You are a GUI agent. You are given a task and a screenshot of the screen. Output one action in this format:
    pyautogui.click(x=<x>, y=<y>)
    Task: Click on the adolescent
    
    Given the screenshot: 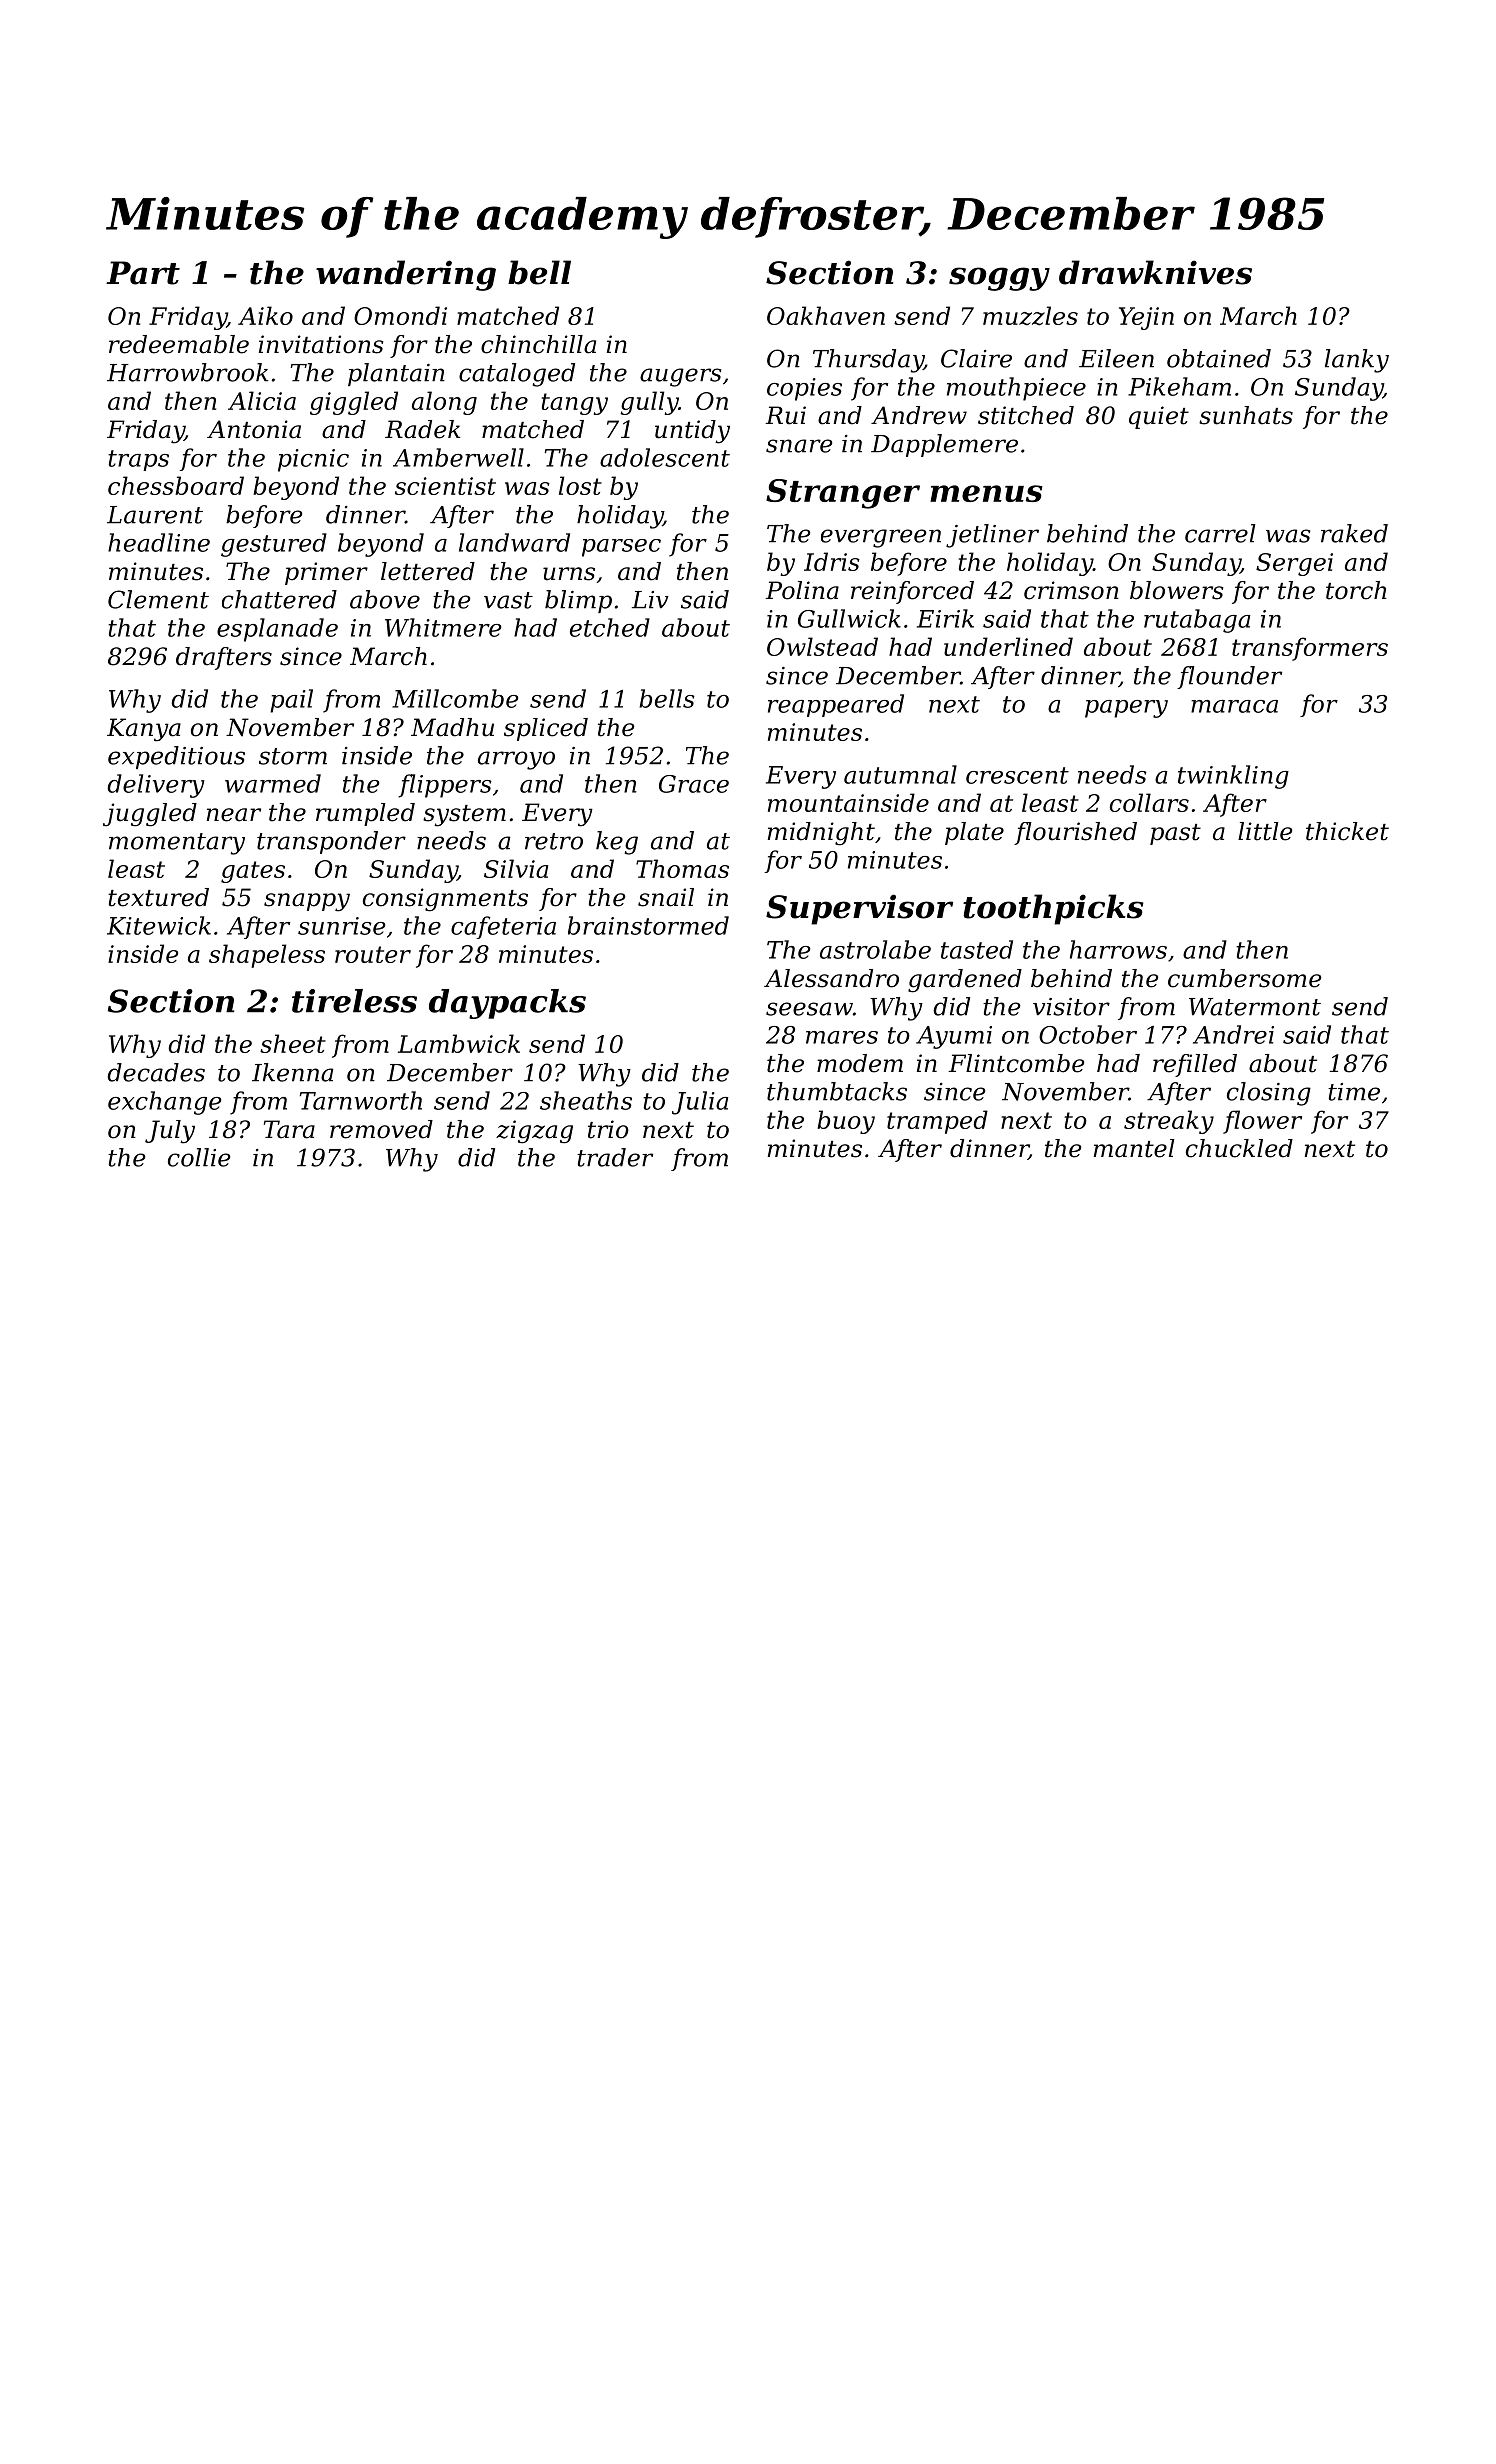 What is the action you would take?
    pyautogui.click(x=665, y=457)
